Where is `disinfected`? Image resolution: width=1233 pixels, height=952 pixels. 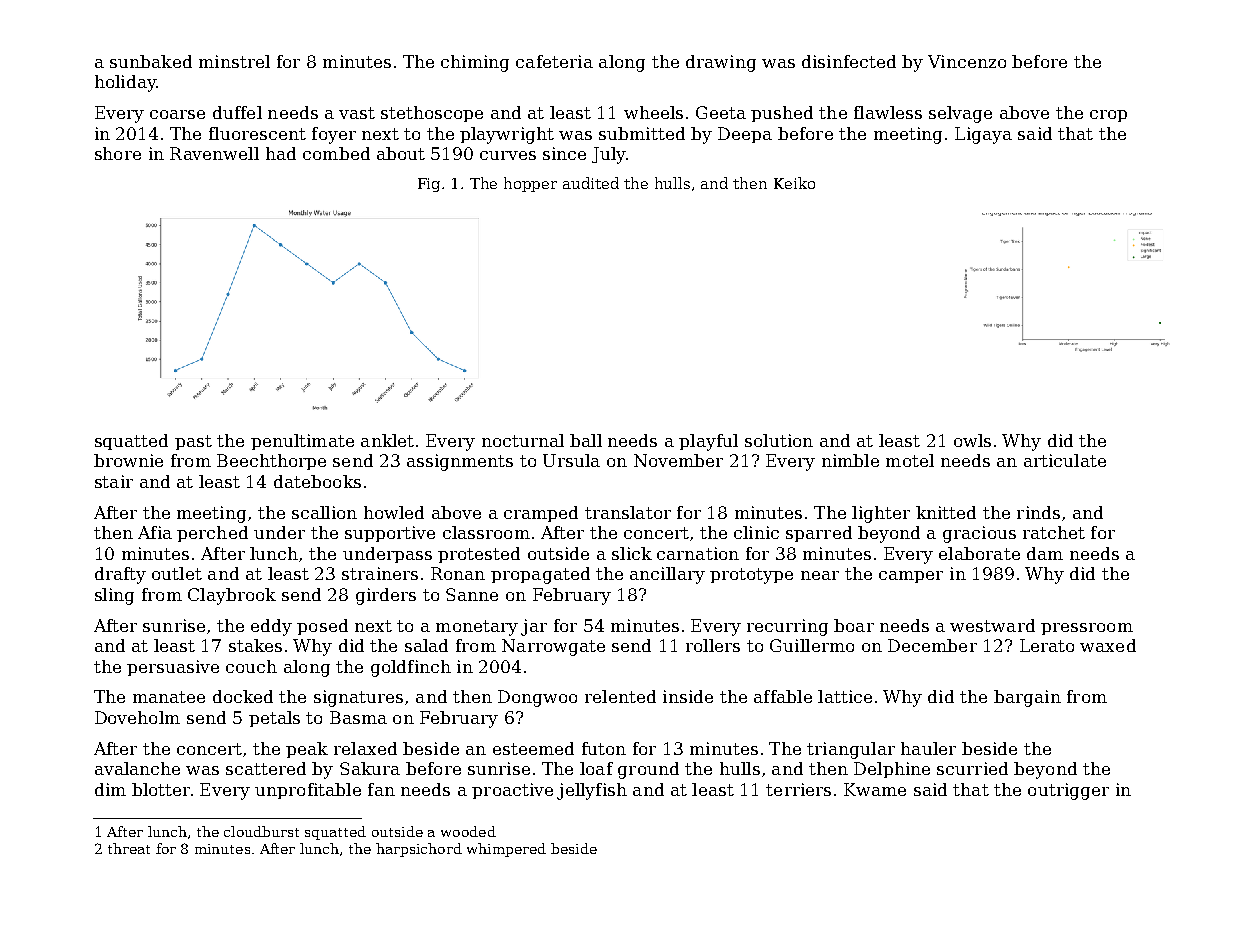 disinfected is located at coordinates (849, 61).
